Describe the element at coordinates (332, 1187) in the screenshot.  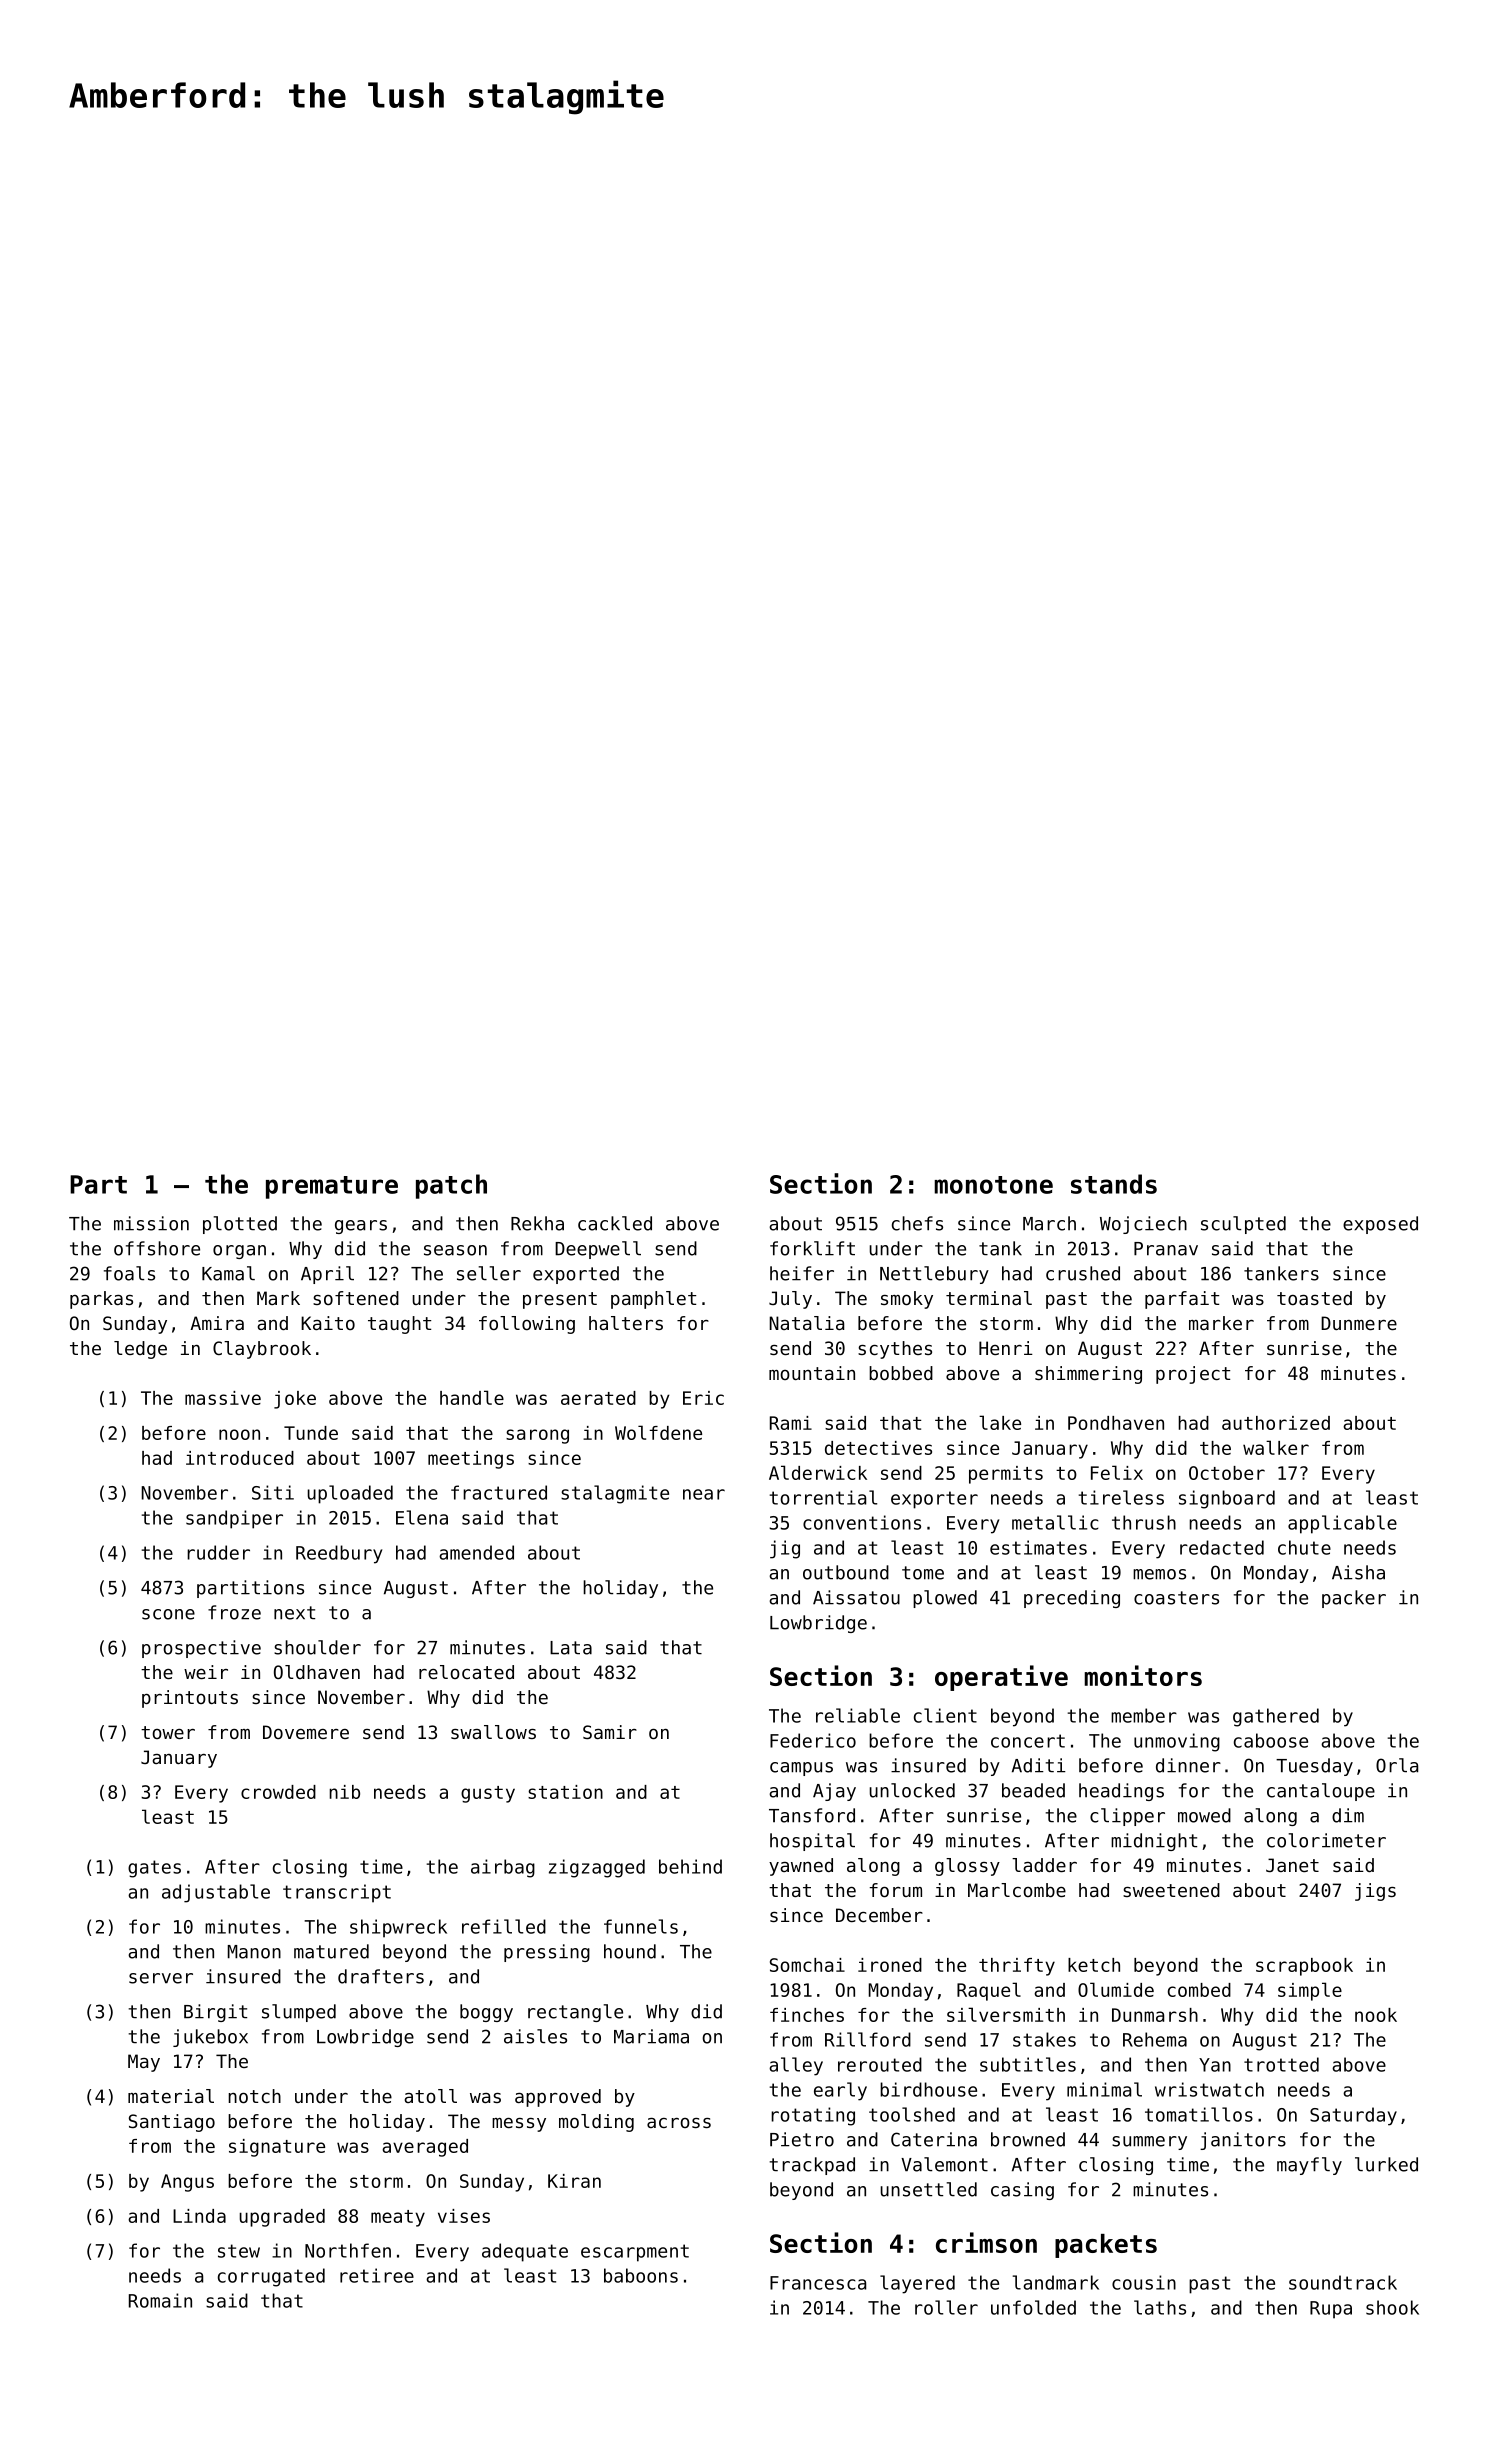
I see `premature` at that location.
